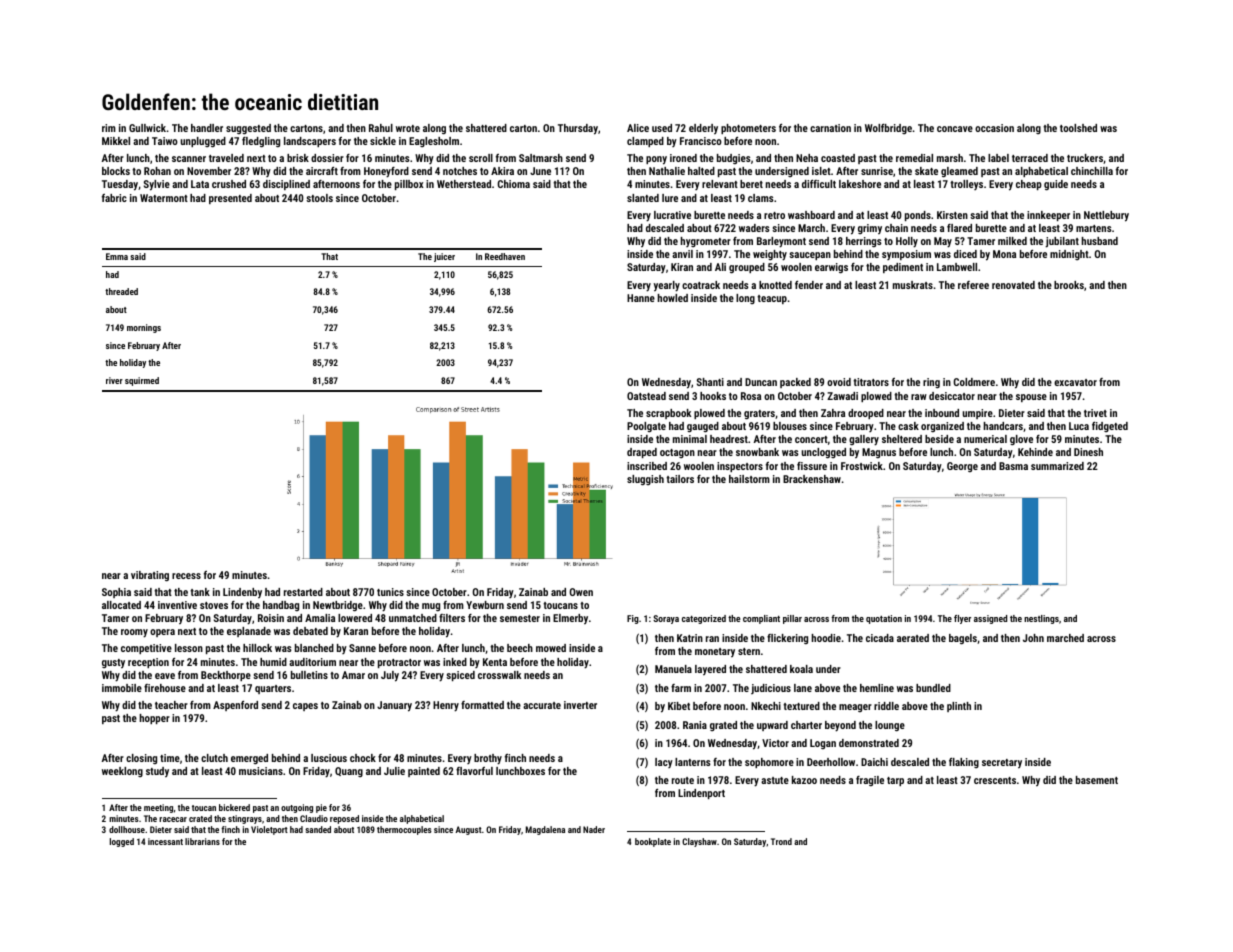 The width and height of the document is (1233, 952). What do you see at coordinates (653, 842) in the document?
I see `bookplate` at bounding box center [653, 842].
